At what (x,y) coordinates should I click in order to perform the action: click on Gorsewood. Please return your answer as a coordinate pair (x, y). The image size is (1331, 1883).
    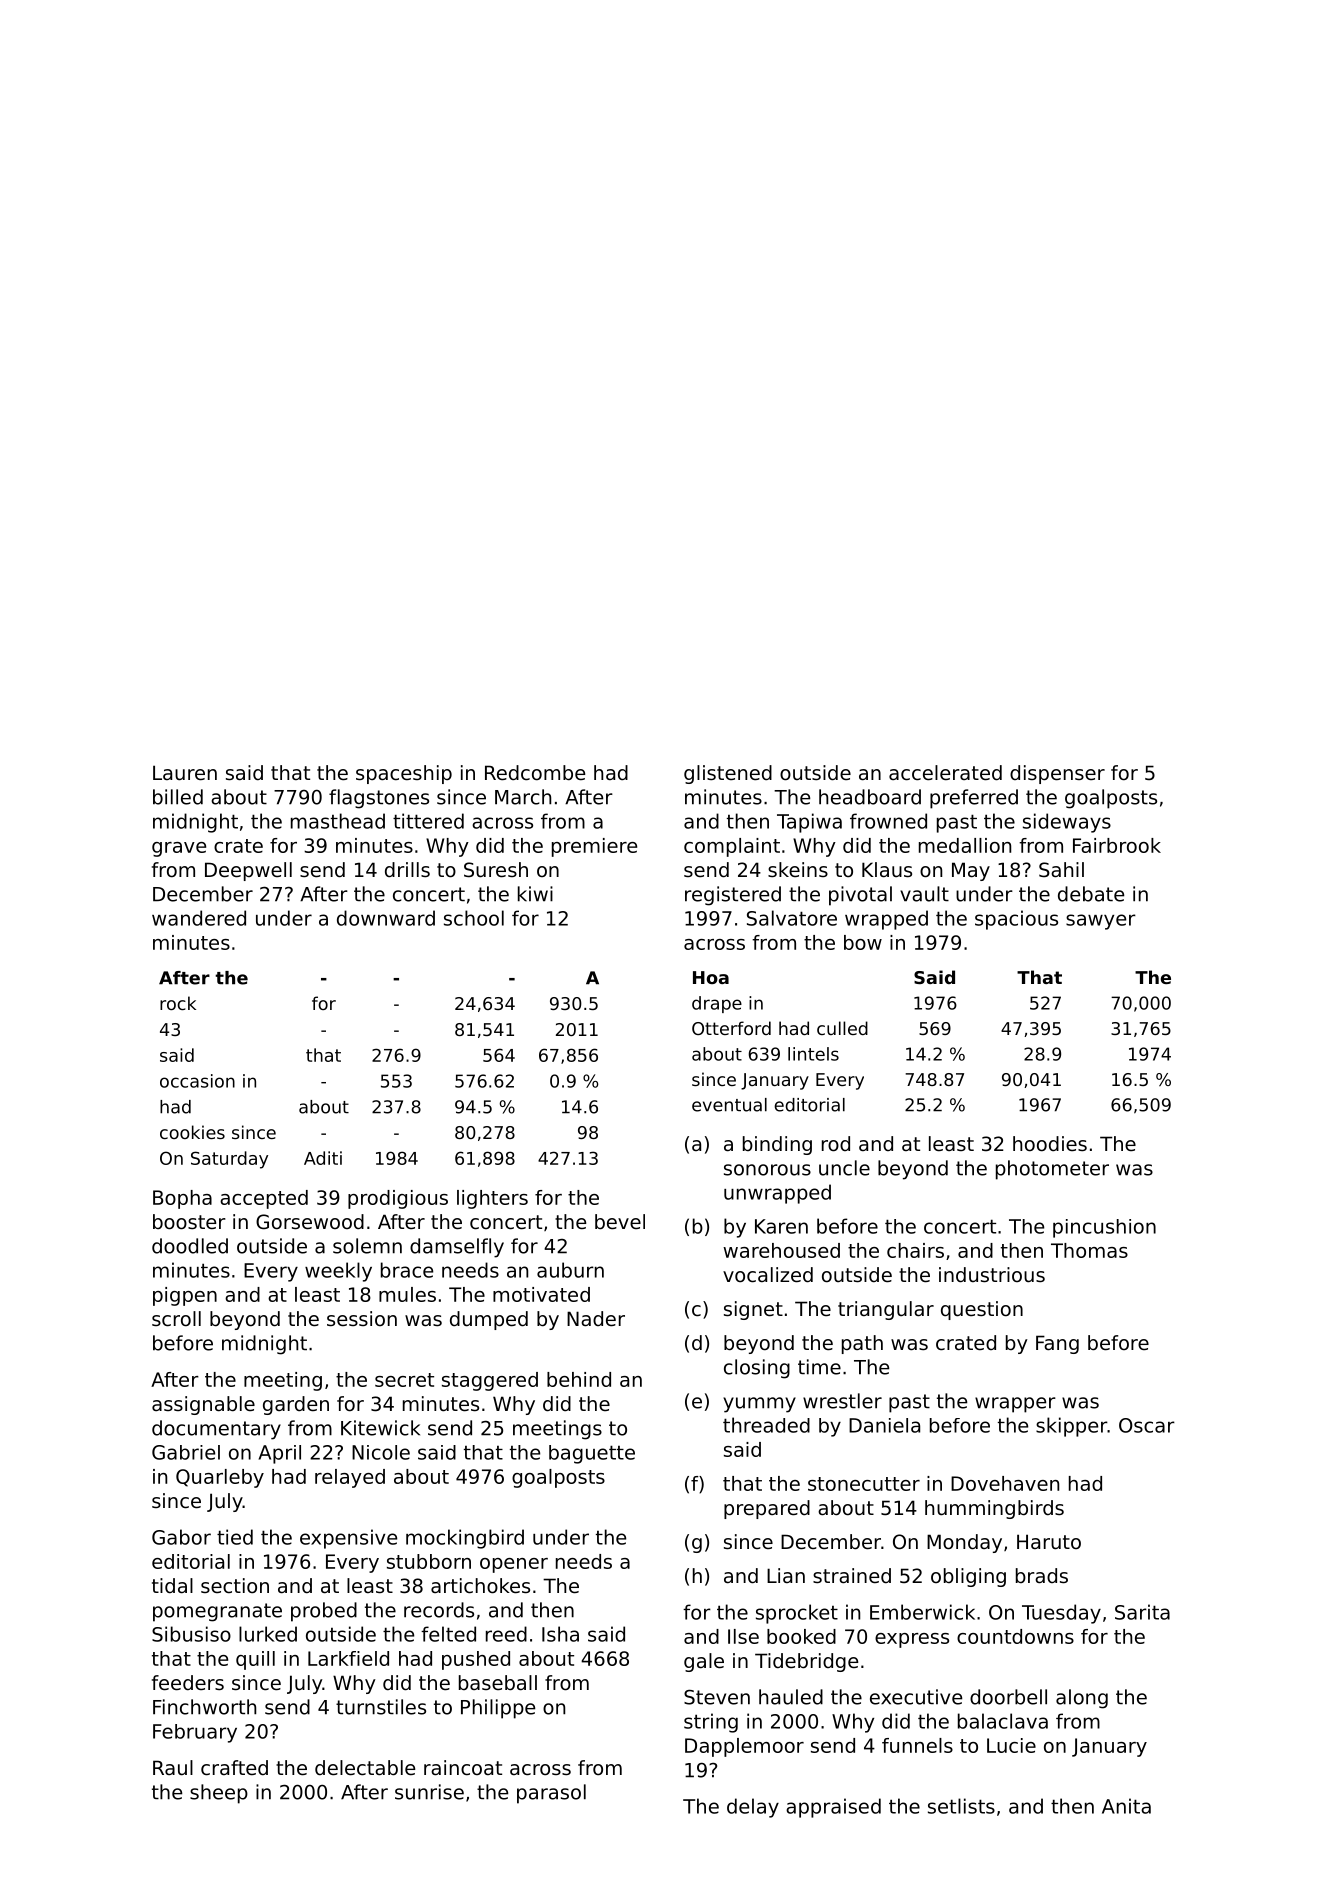
    Looking at the image, I should click on (310, 1222).
